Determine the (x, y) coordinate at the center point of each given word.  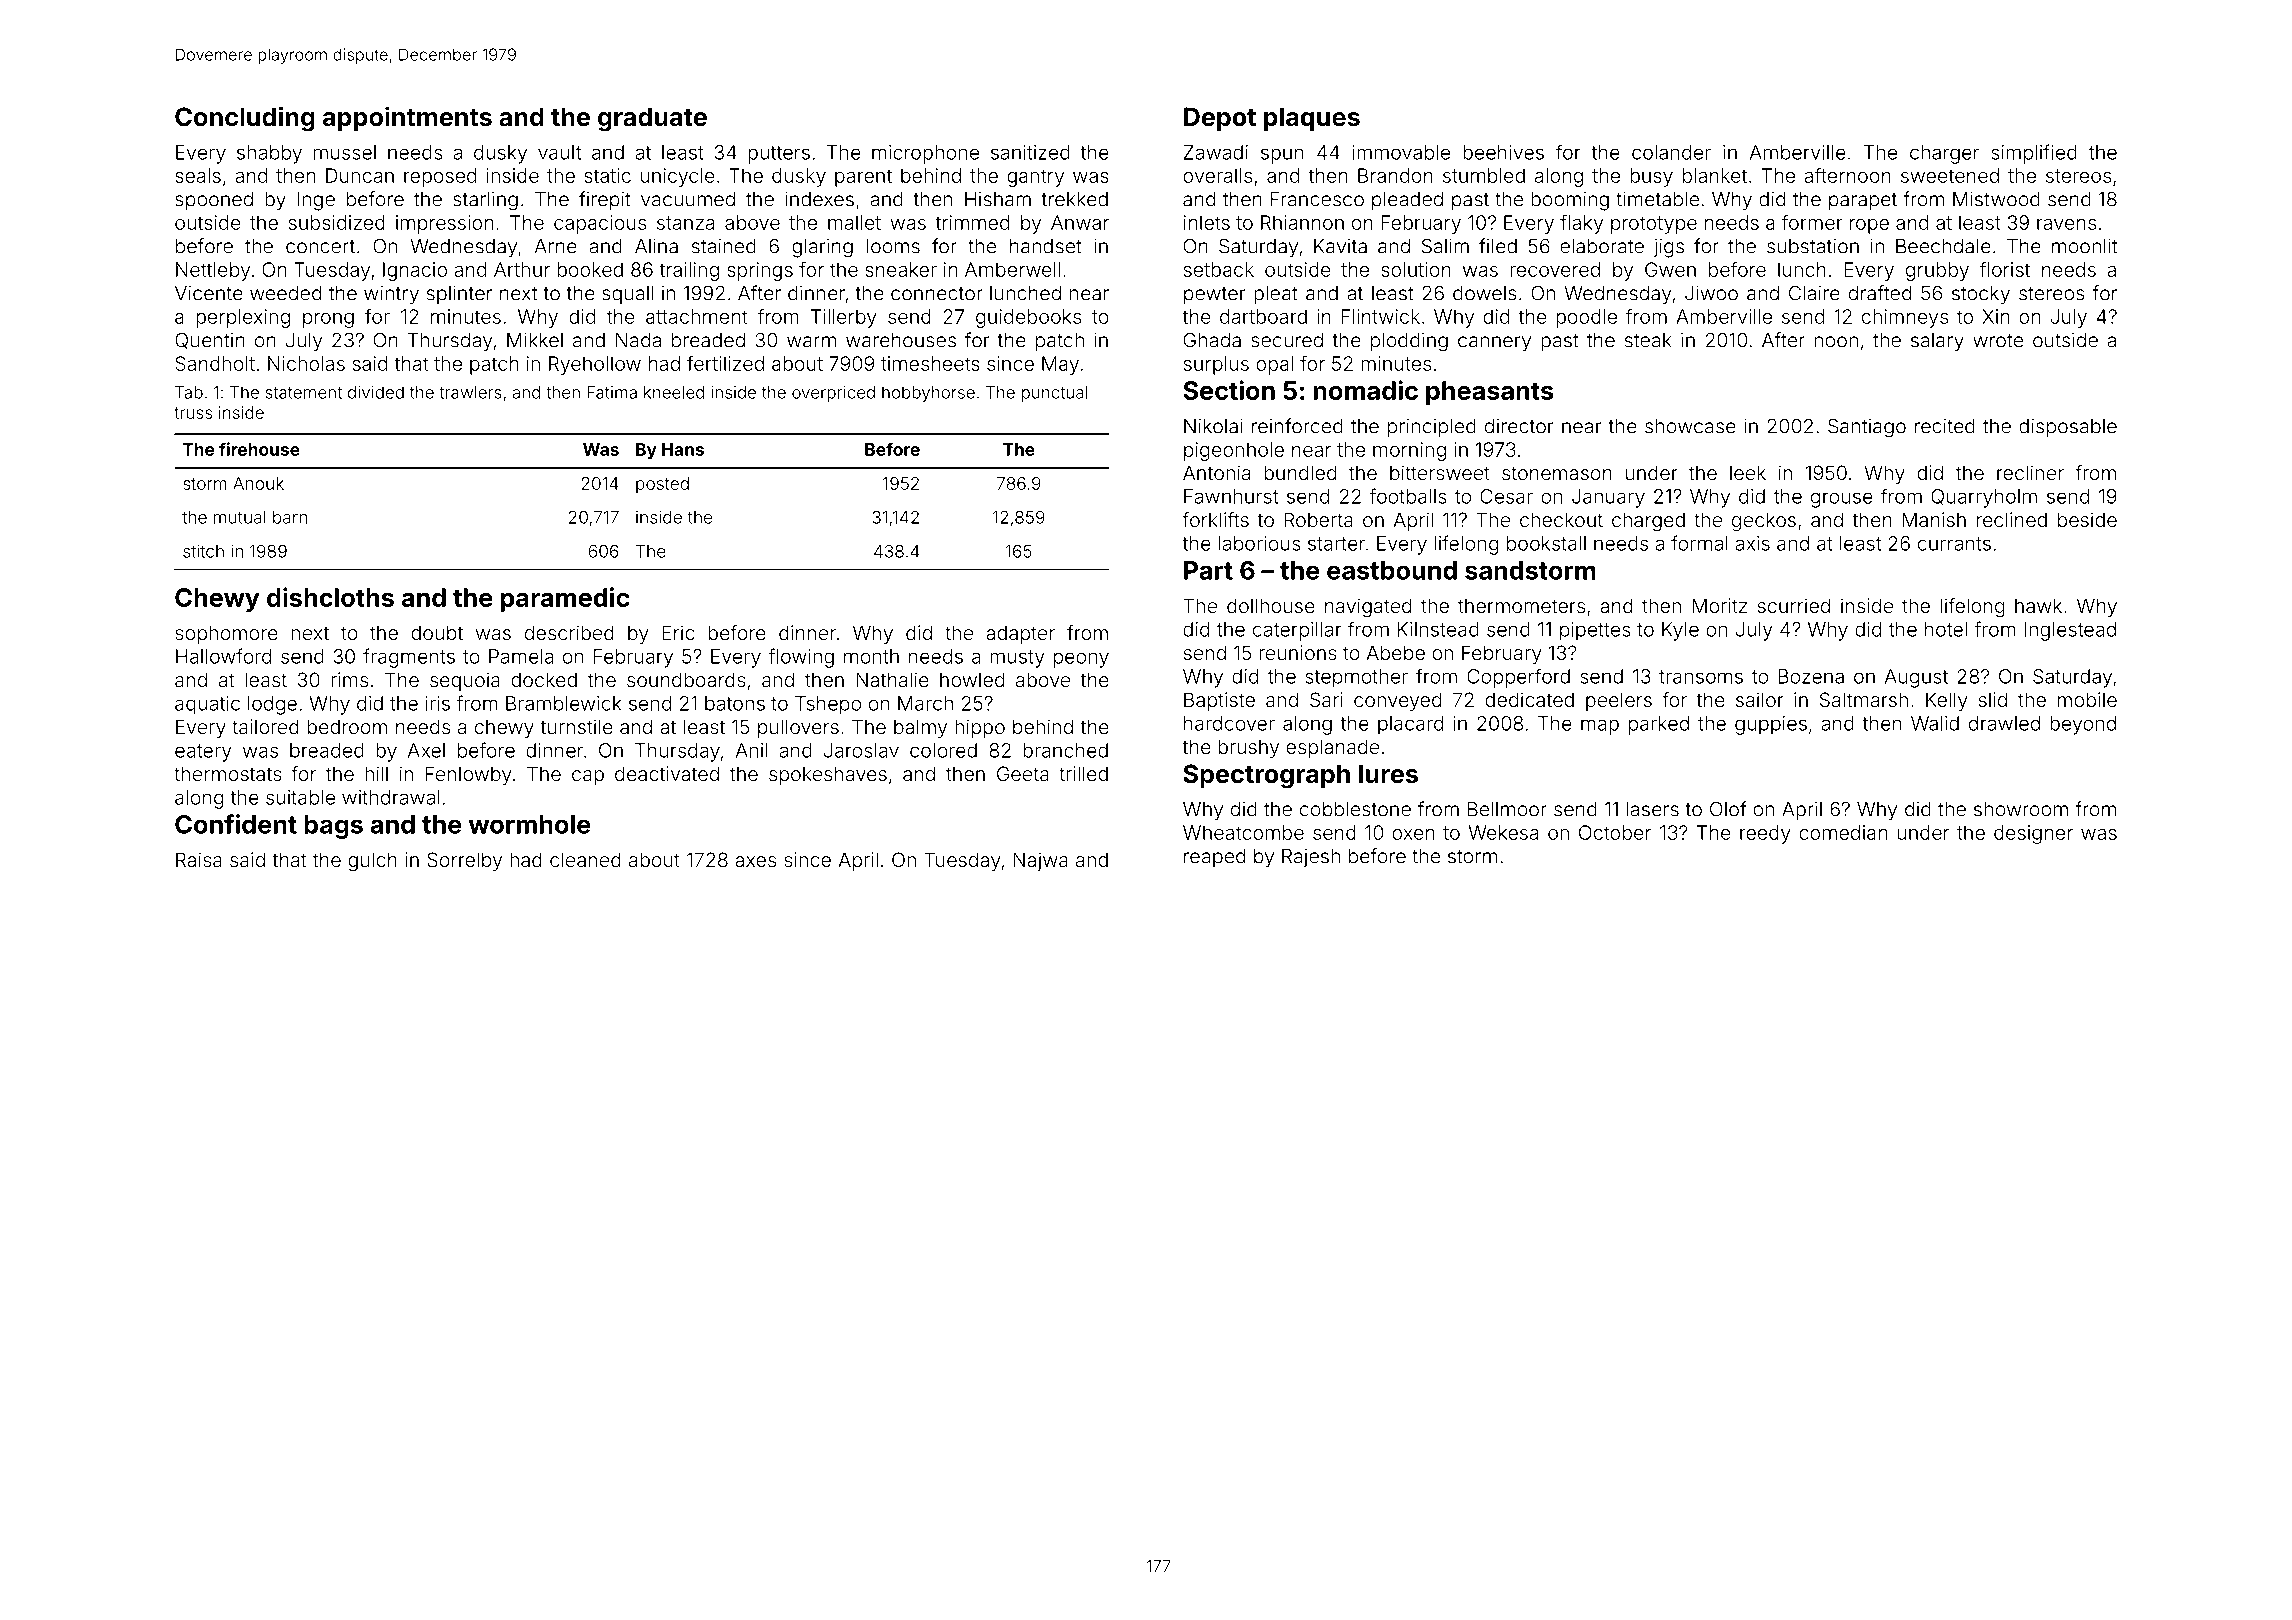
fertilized (725, 363)
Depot (1220, 119)
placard (1410, 725)
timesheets (930, 363)
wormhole (530, 824)
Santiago (1867, 428)
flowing (801, 658)
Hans (683, 449)
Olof (1728, 809)
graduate (652, 119)
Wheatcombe (1243, 832)
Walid (1935, 723)
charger (1944, 154)
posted (662, 485)
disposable (2068, 428)
